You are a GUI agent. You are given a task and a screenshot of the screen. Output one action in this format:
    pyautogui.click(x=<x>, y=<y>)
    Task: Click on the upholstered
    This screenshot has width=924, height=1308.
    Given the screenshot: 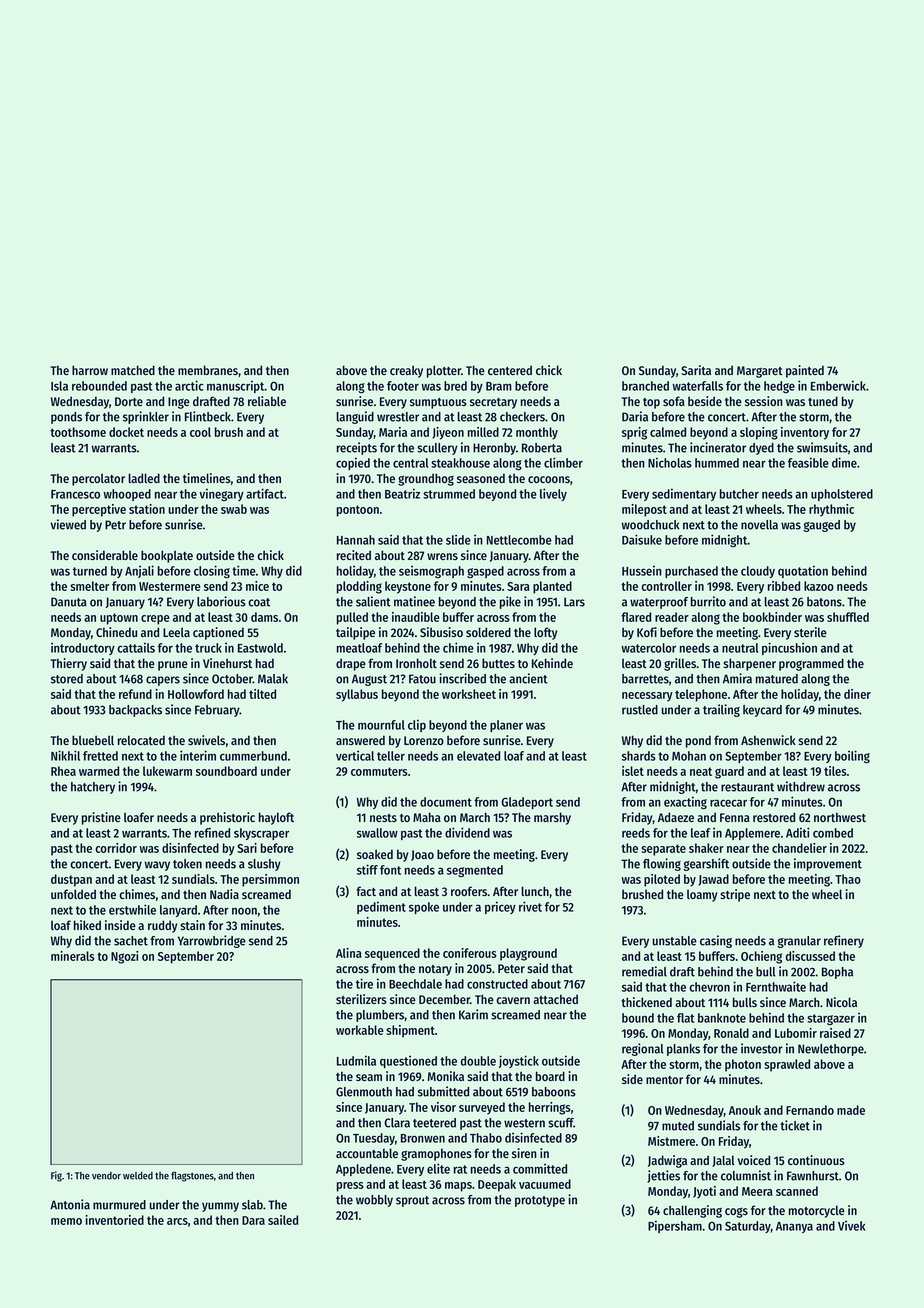 What is the action you would take?
    pyautogui.click(x=842, y=495)
